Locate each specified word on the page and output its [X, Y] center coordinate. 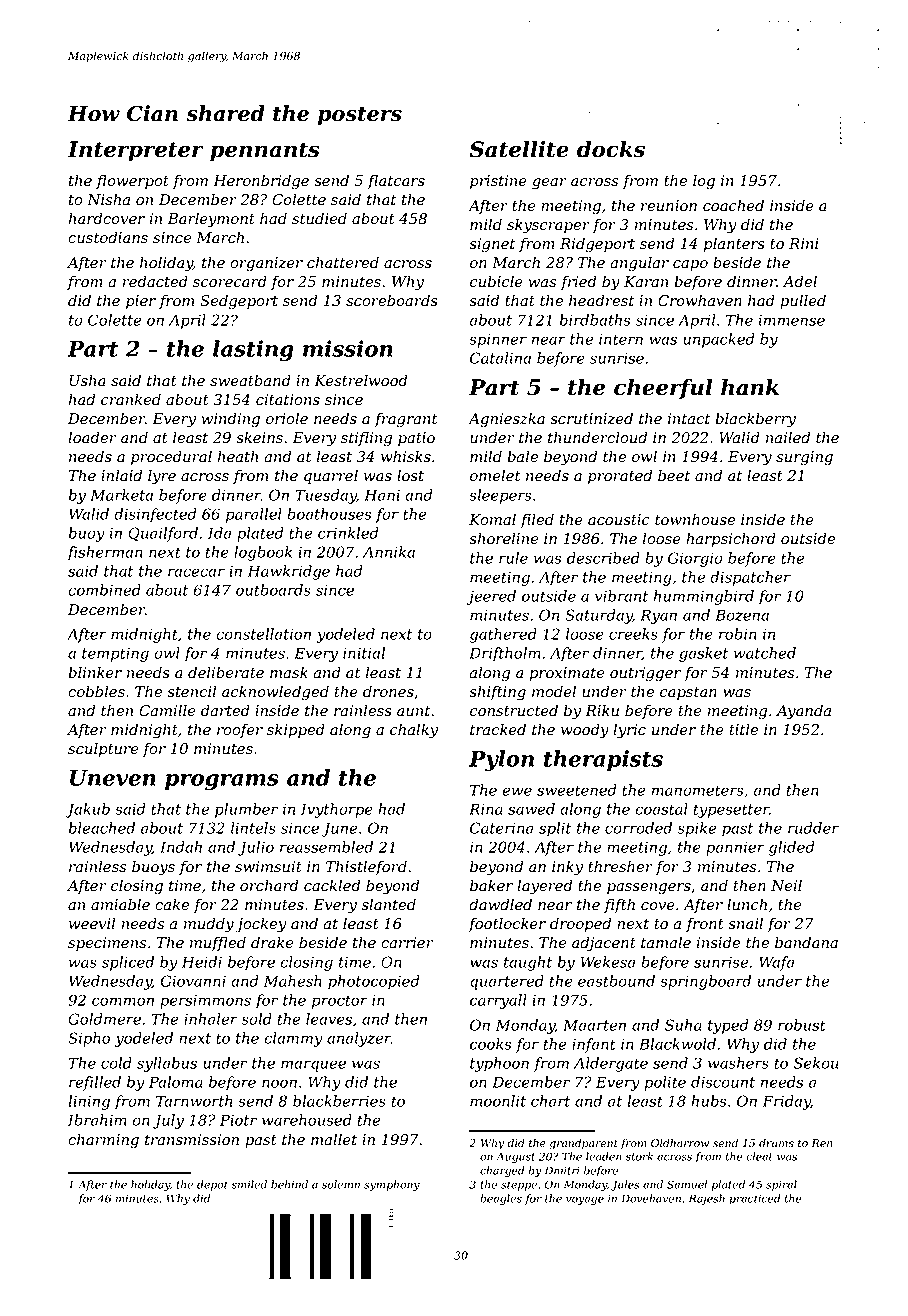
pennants [265, 152]
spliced [128, 963]
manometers [698, 790]
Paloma [176, 1082]
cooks [491, 1044]
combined [104, 590]
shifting [497, 693]
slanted [389, 904]
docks [611, 149]
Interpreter [135, 151]
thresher [620, 866]
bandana [806, 942]
